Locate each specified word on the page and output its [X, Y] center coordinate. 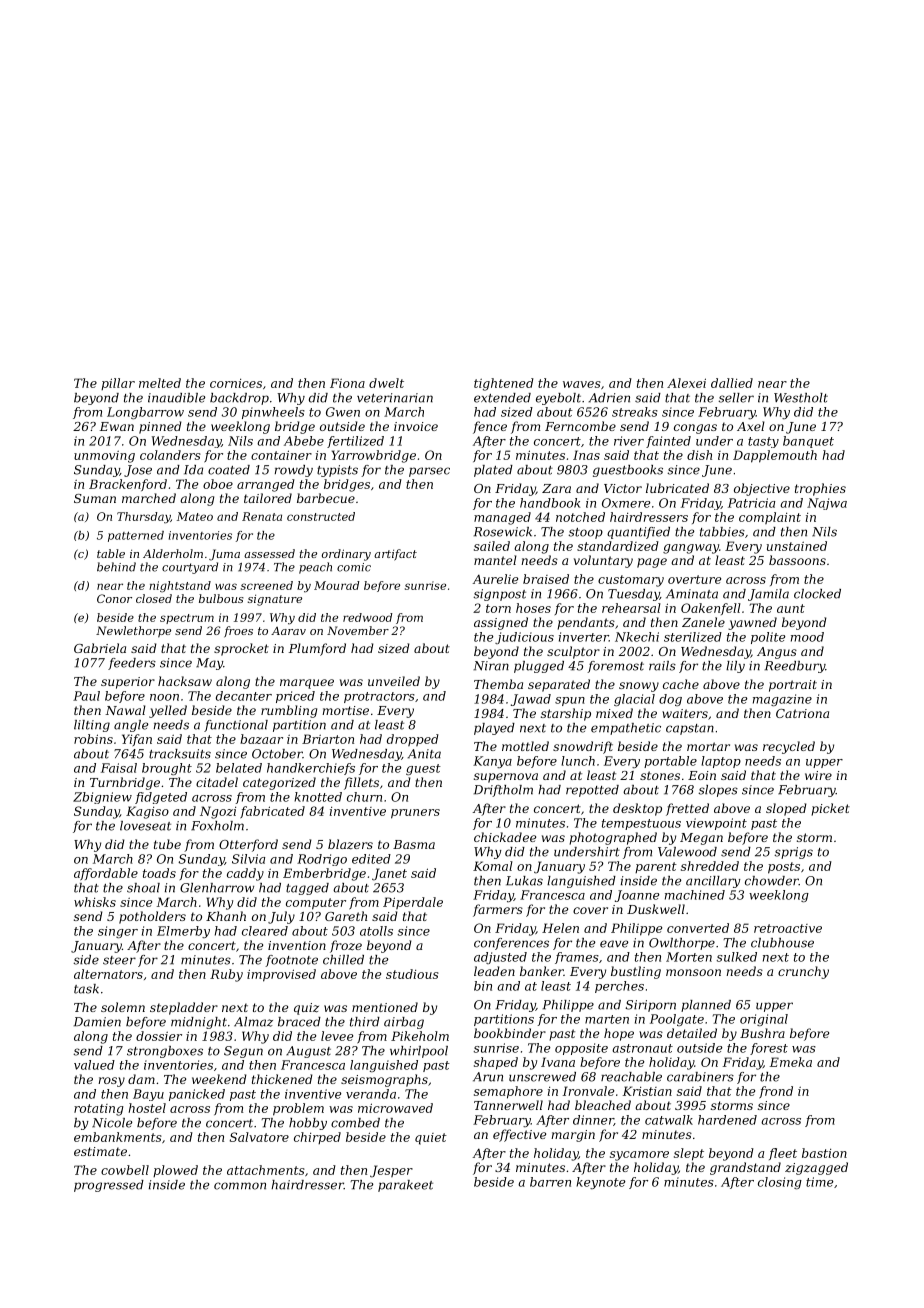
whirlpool [419, 1052]
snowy [639, 687]
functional [236, 726]
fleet [783, 1154]
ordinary [346, 555]
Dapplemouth [775, 456]
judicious [524, 638]
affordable [106, 874]
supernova [506, 778]
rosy [111, 1082]
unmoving [104, 457]
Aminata [692, 594]
